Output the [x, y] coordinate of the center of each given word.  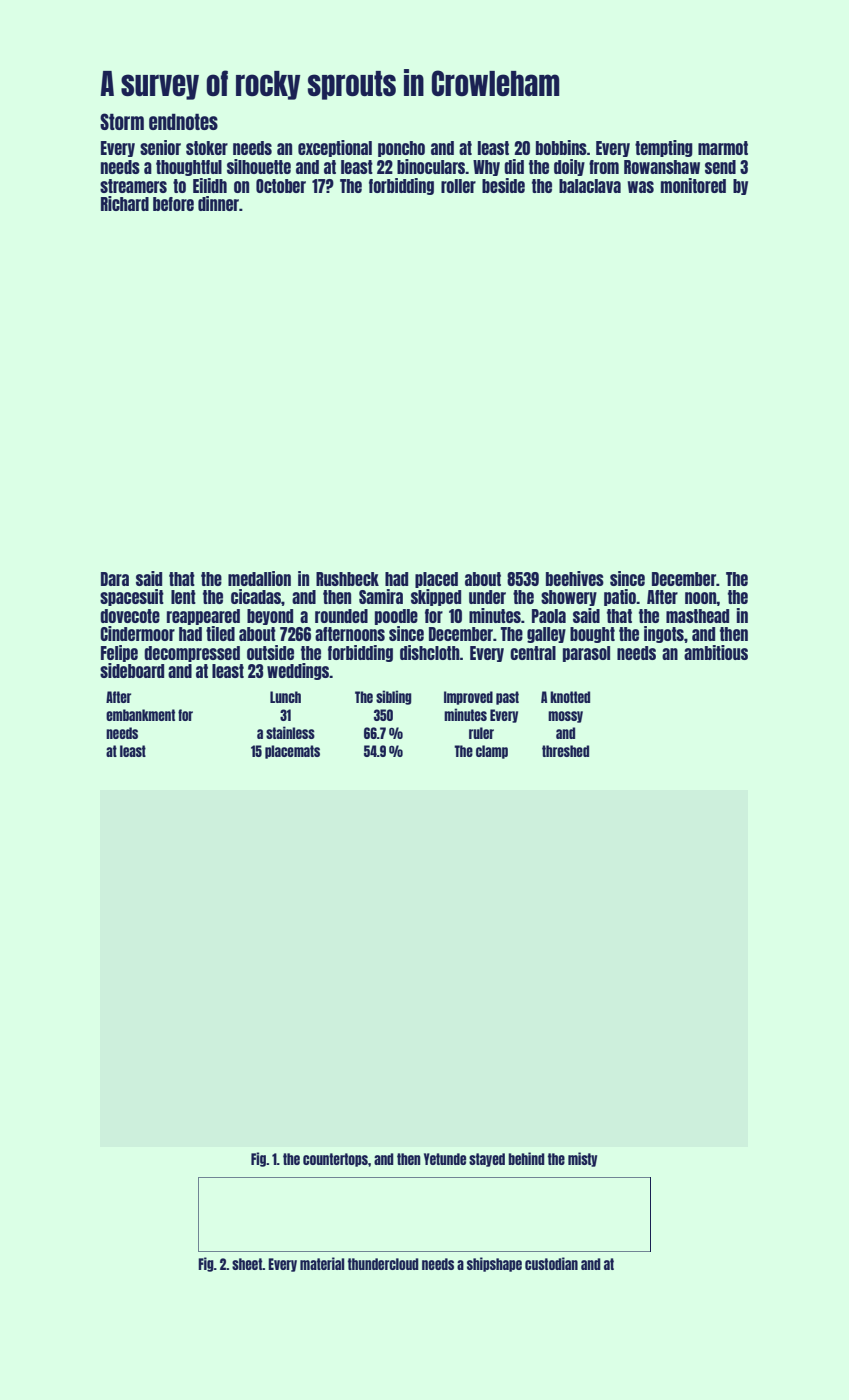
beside [503, 185]
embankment [140, 715]
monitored [693, 185]
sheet [247, 1264]
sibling [394, 697]
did [514, 166]
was [641, 187]
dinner [218, 203]
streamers [133, 186]
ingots [664, 634]
